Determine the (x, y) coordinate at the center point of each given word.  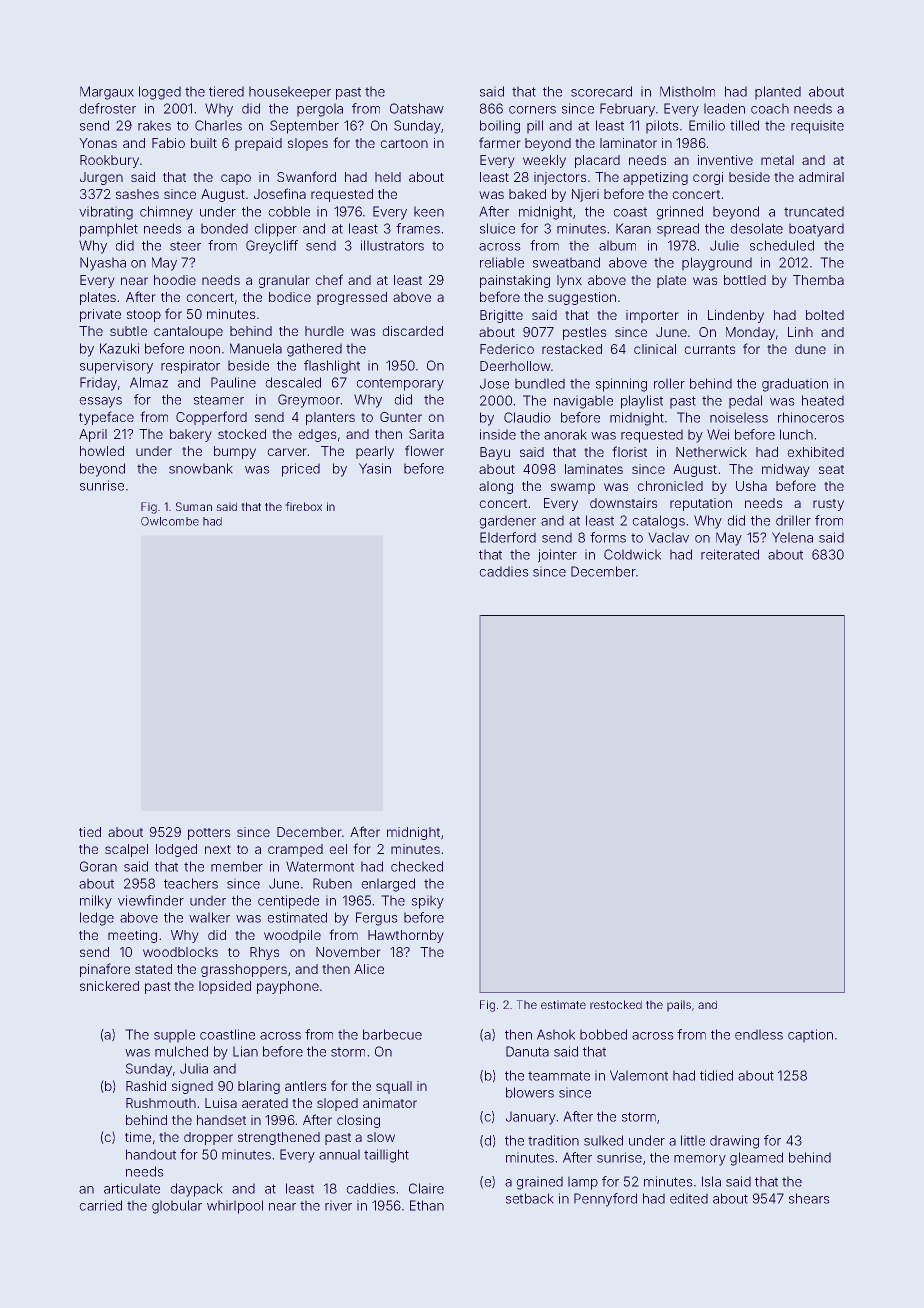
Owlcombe (170, 521)
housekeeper (290, 93)
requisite (817, 127)
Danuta (527, 1051)
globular (177, 1207)
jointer (557, 556)
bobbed (603, 1034)
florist (629, 451)
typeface (106, 418)
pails (679, 1006)
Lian (245, 1051)
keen (429, 211)
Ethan (427, 1205)
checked (417, 866)
